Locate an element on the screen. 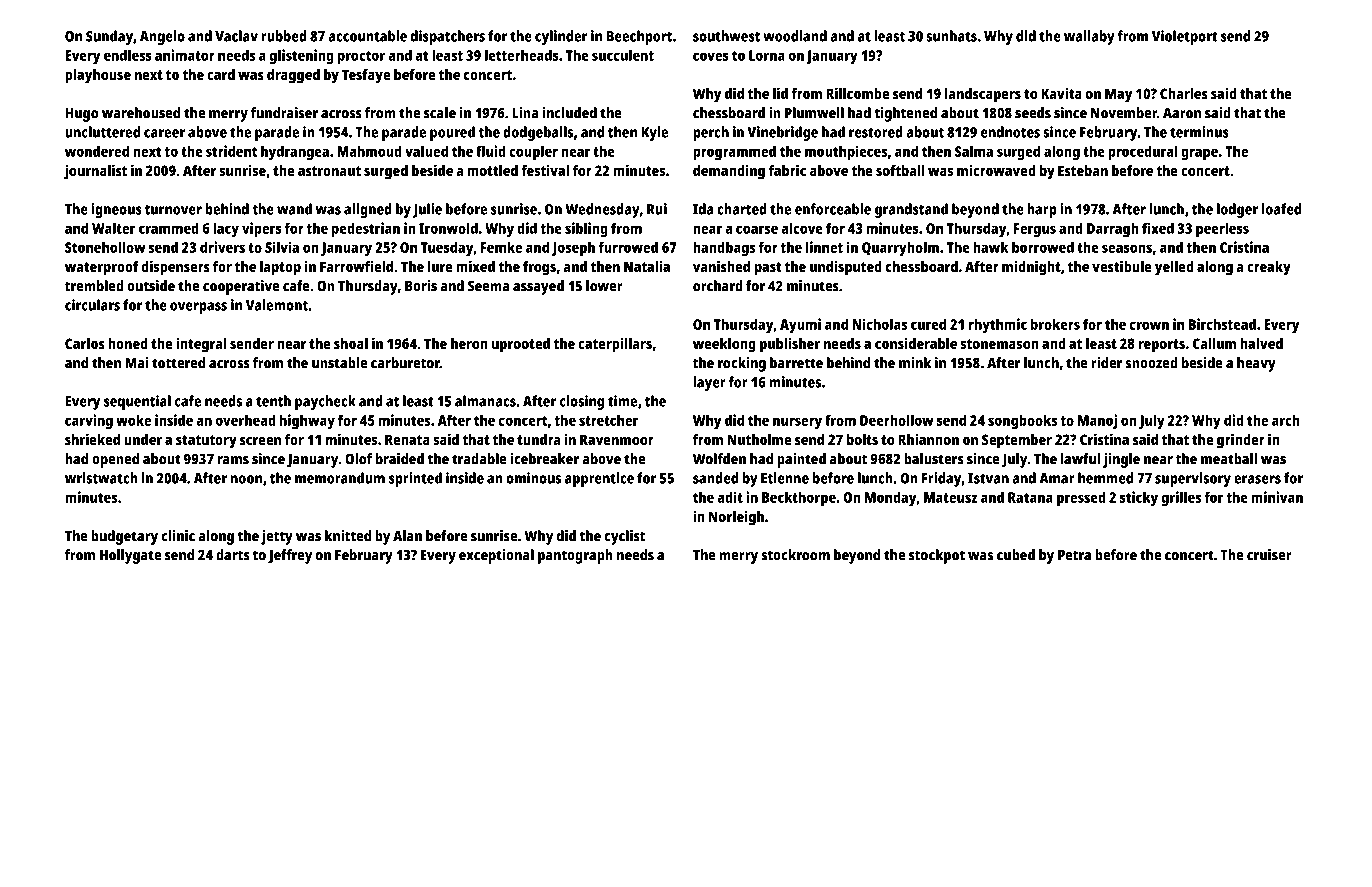 This screenshot has height=887, width=1372. shoal is located at coordinates (351, 343).
